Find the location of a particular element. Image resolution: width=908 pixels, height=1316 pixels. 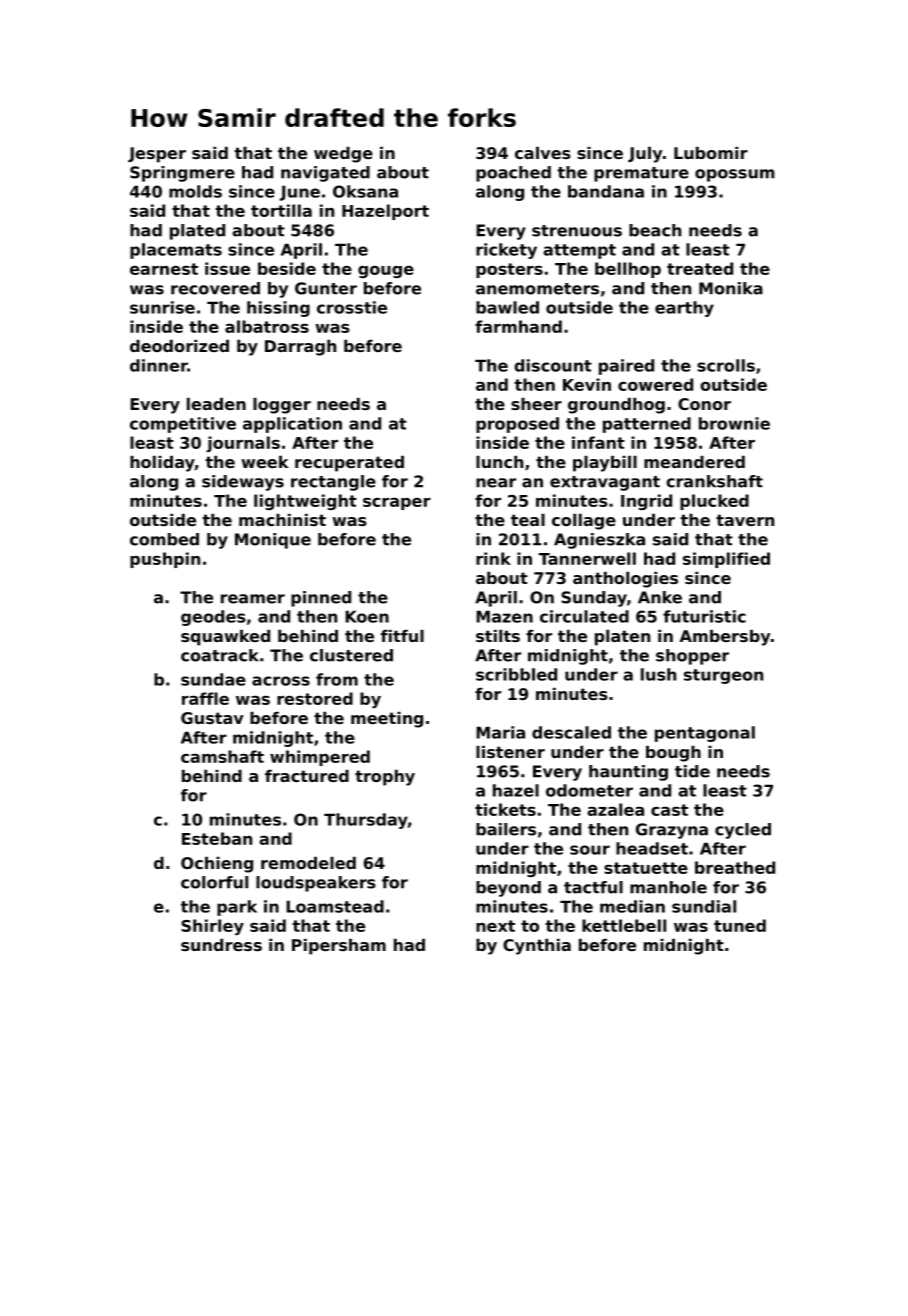

July is located at coordinates (645, 155).
